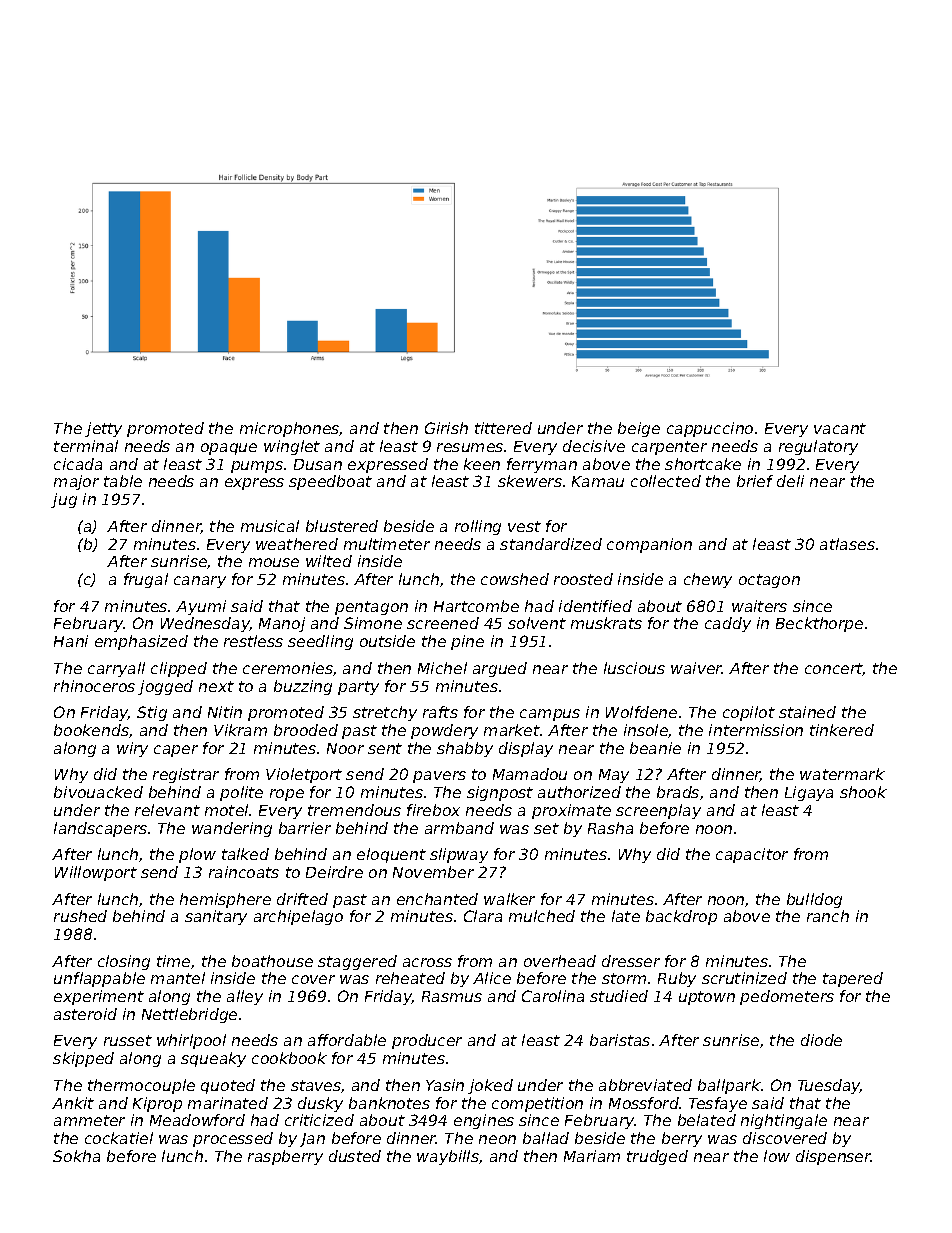 Image resolution: width=952 pixels, height=1233 pixels. What do you see at coordinates (123, 481) in the document?
I see `table` at bounding box center [123, 481].
